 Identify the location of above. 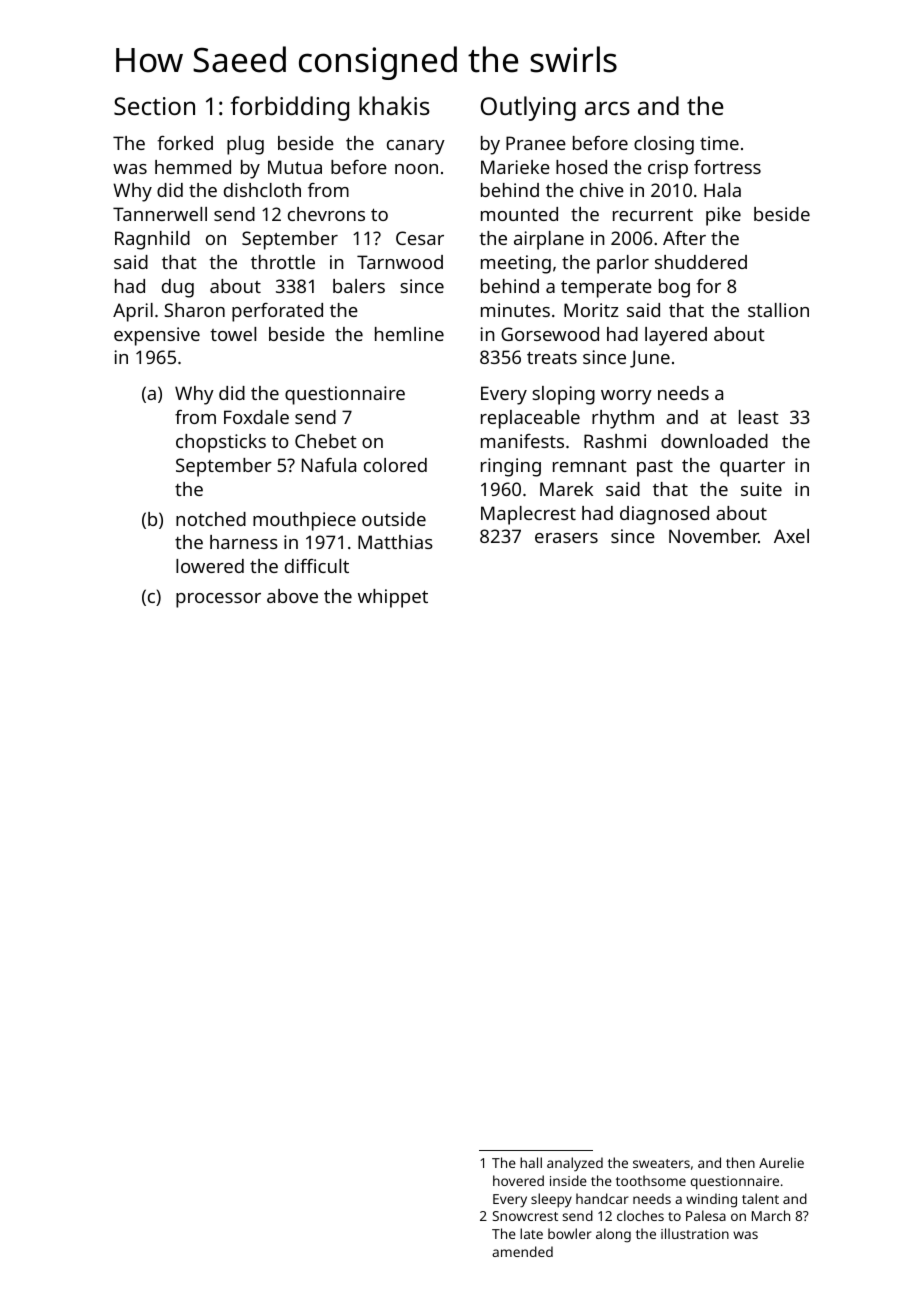
(292, 596).
